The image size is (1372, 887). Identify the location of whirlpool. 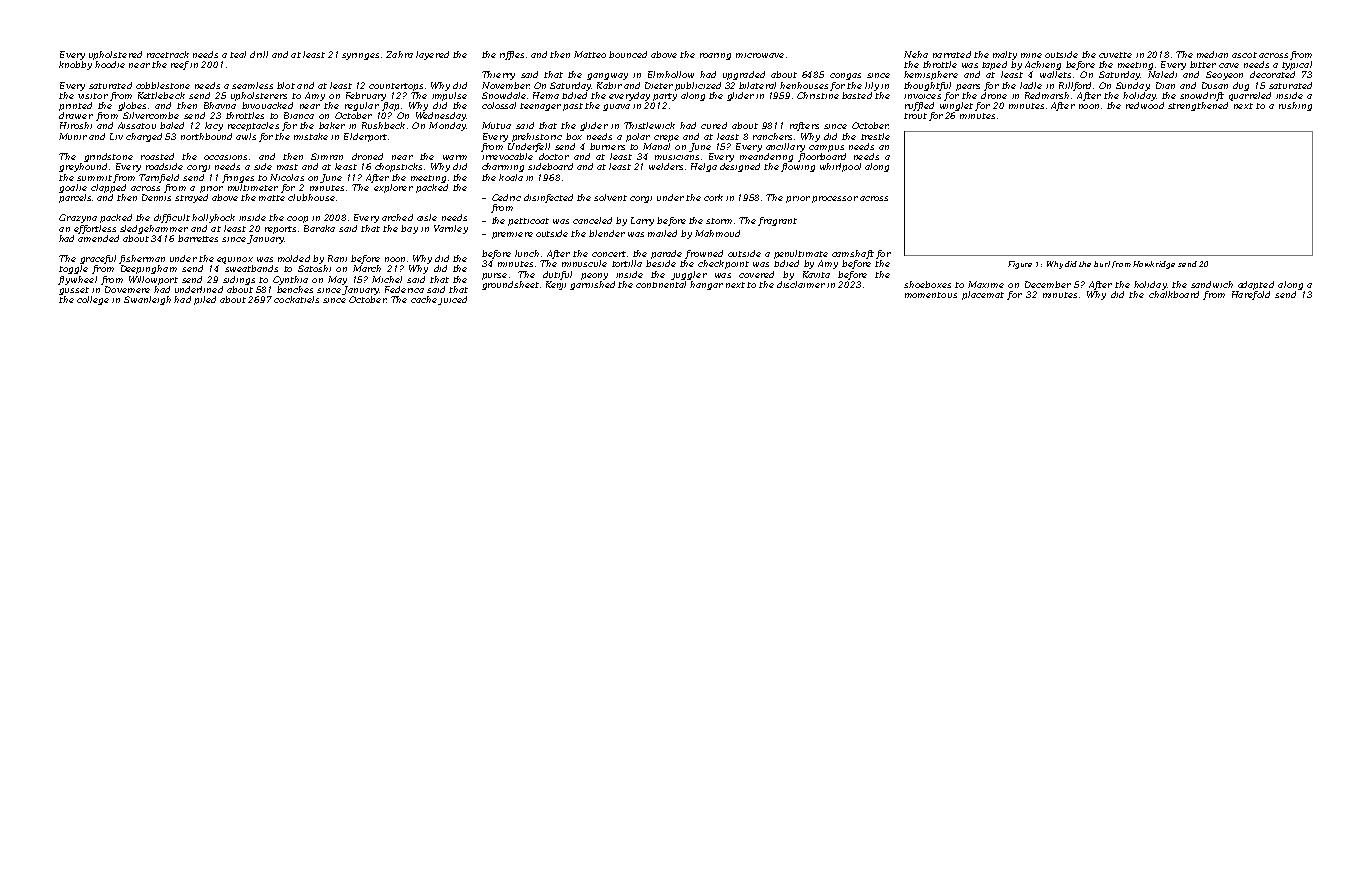
(840, 167).
